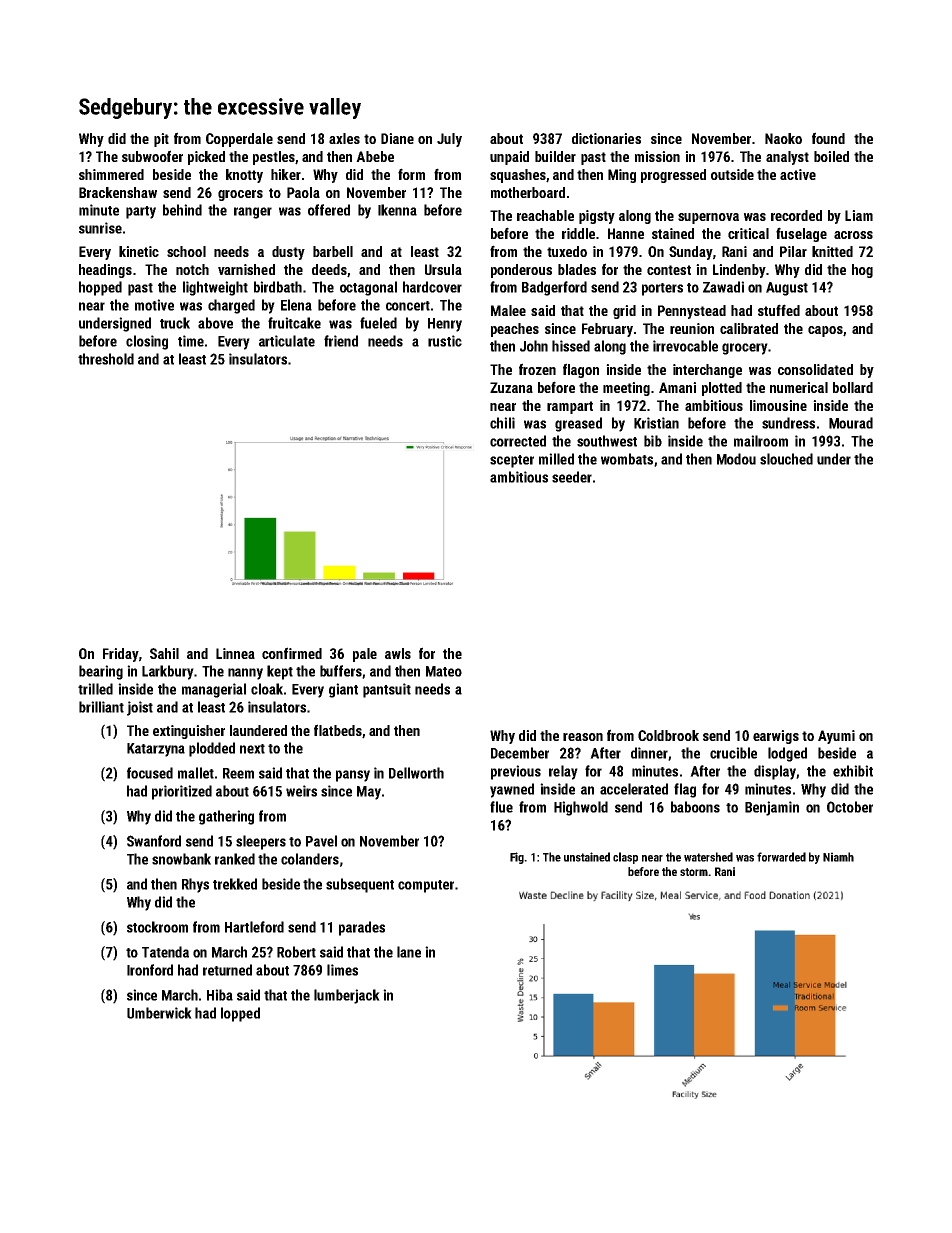 This image has width=952, height=1233. Describe the element at coordinates (150, 773) in the image. I see `focused` at that location.
